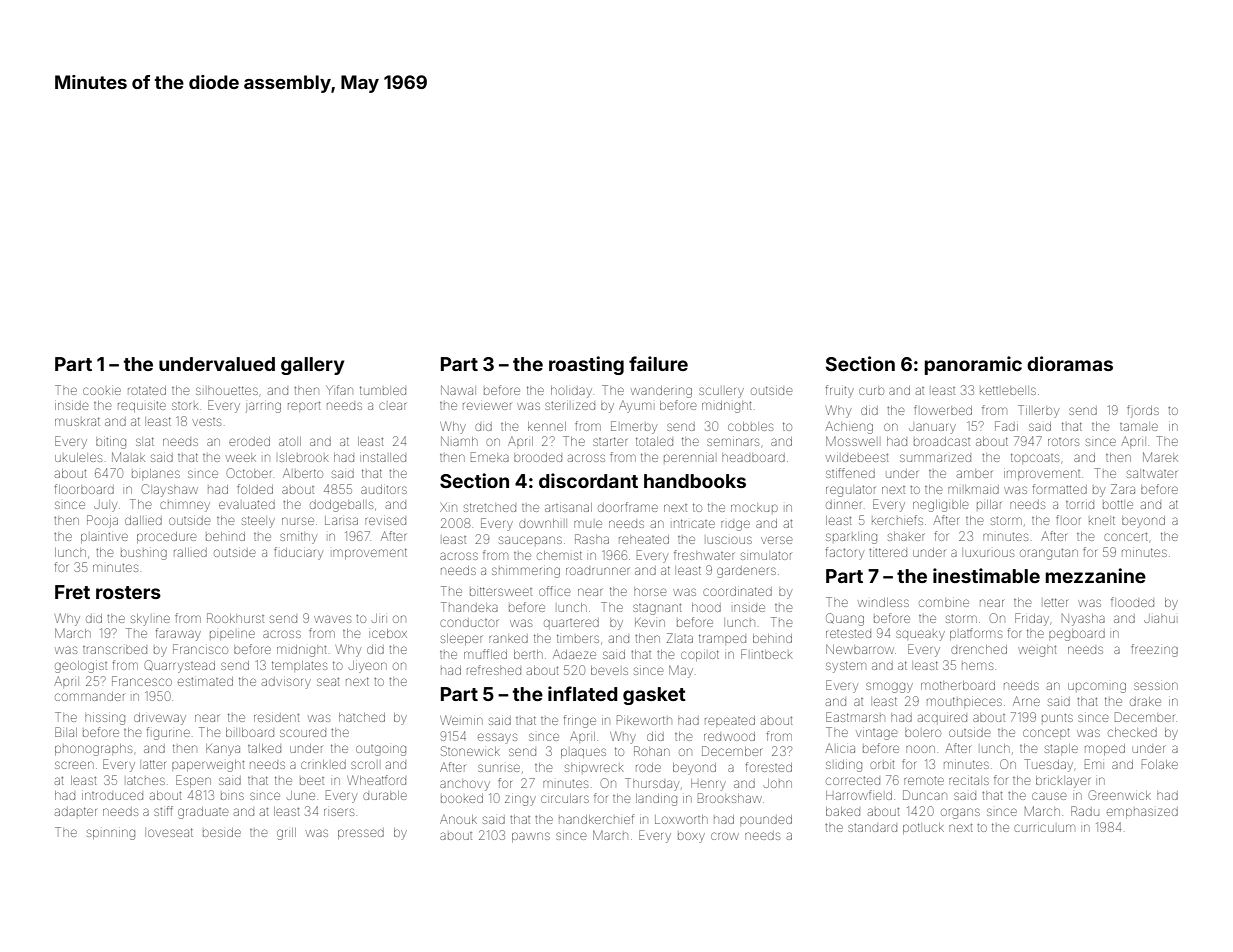 Image resolution: width=1233 pixels, height=952 pixels. Describe the element at coordinates (733, 442) in the document. I see `seminars` at that location.
